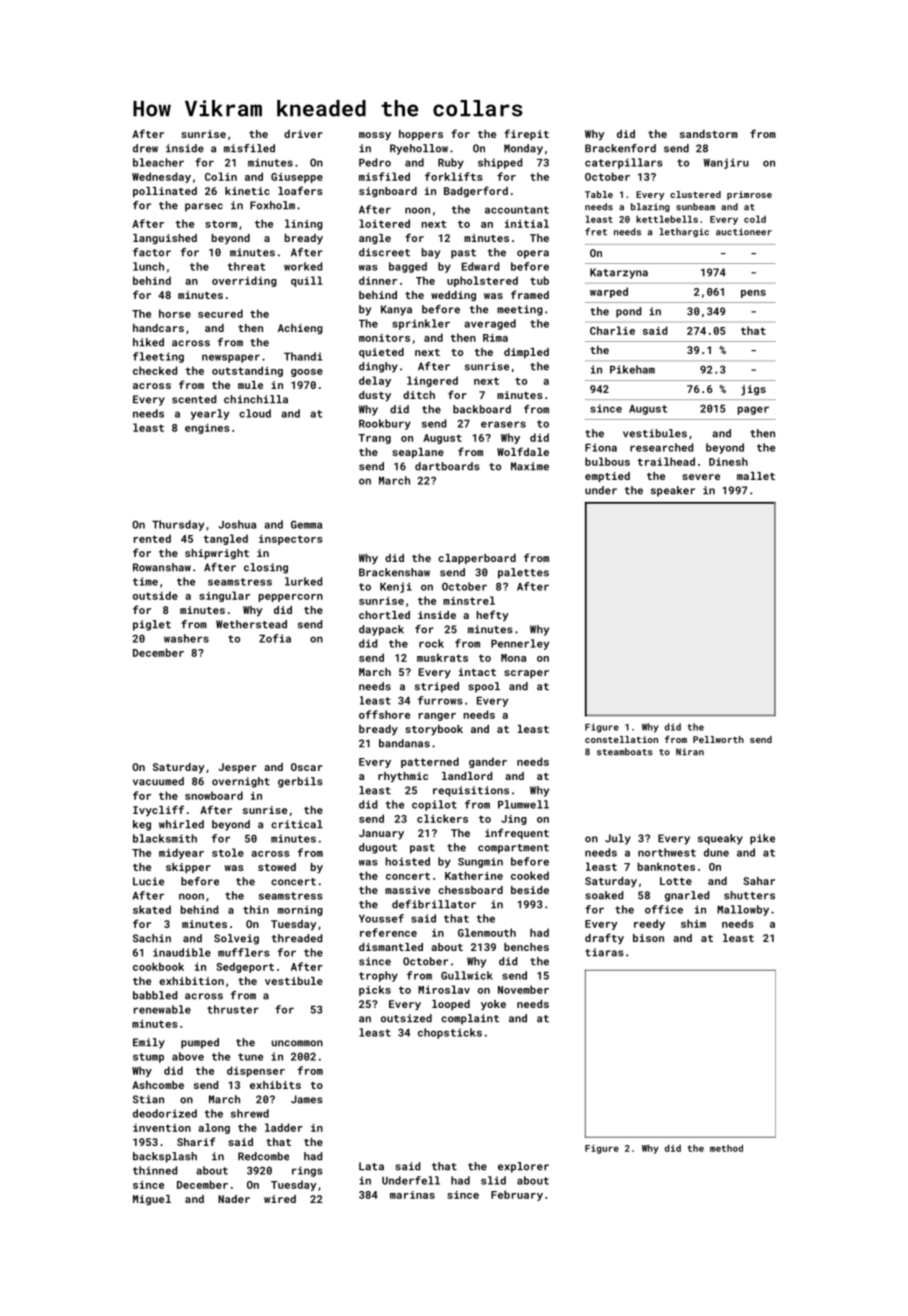 Image resolution: width=908 pixels, height=1316 pixels. Describe the element at coordinates (661, 447) in the document. I see `researched` at that location.
